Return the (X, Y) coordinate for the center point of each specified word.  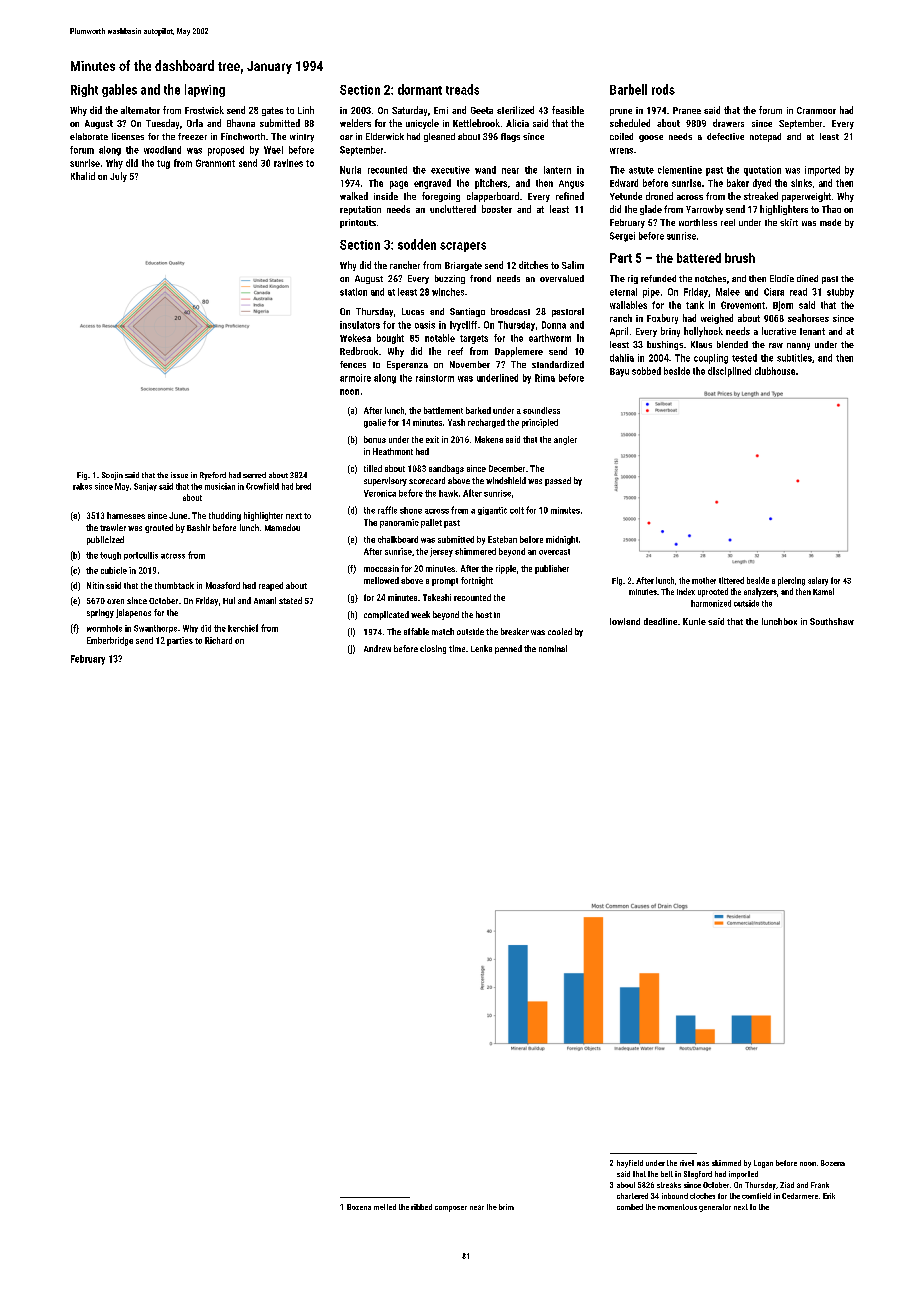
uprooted (713, 592)
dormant (420, 89)
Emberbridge (110, 641)
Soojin (112, 476)
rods (663, 89)
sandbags (446, 469)
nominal (553, 648)
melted (385, 1207)
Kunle (694, 621)
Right (84, 90)
